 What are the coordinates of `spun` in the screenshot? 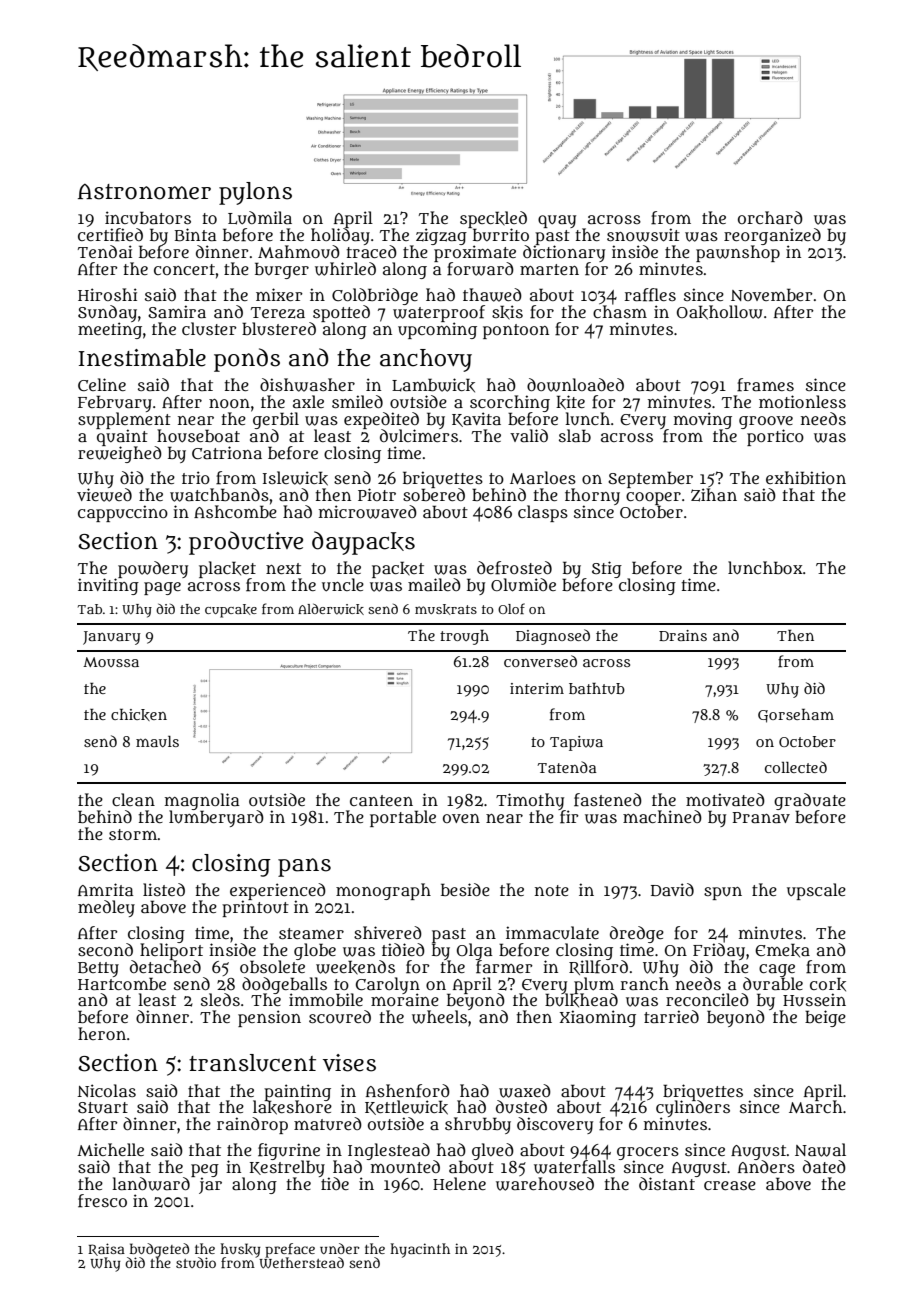 It's located at (723, 893).
